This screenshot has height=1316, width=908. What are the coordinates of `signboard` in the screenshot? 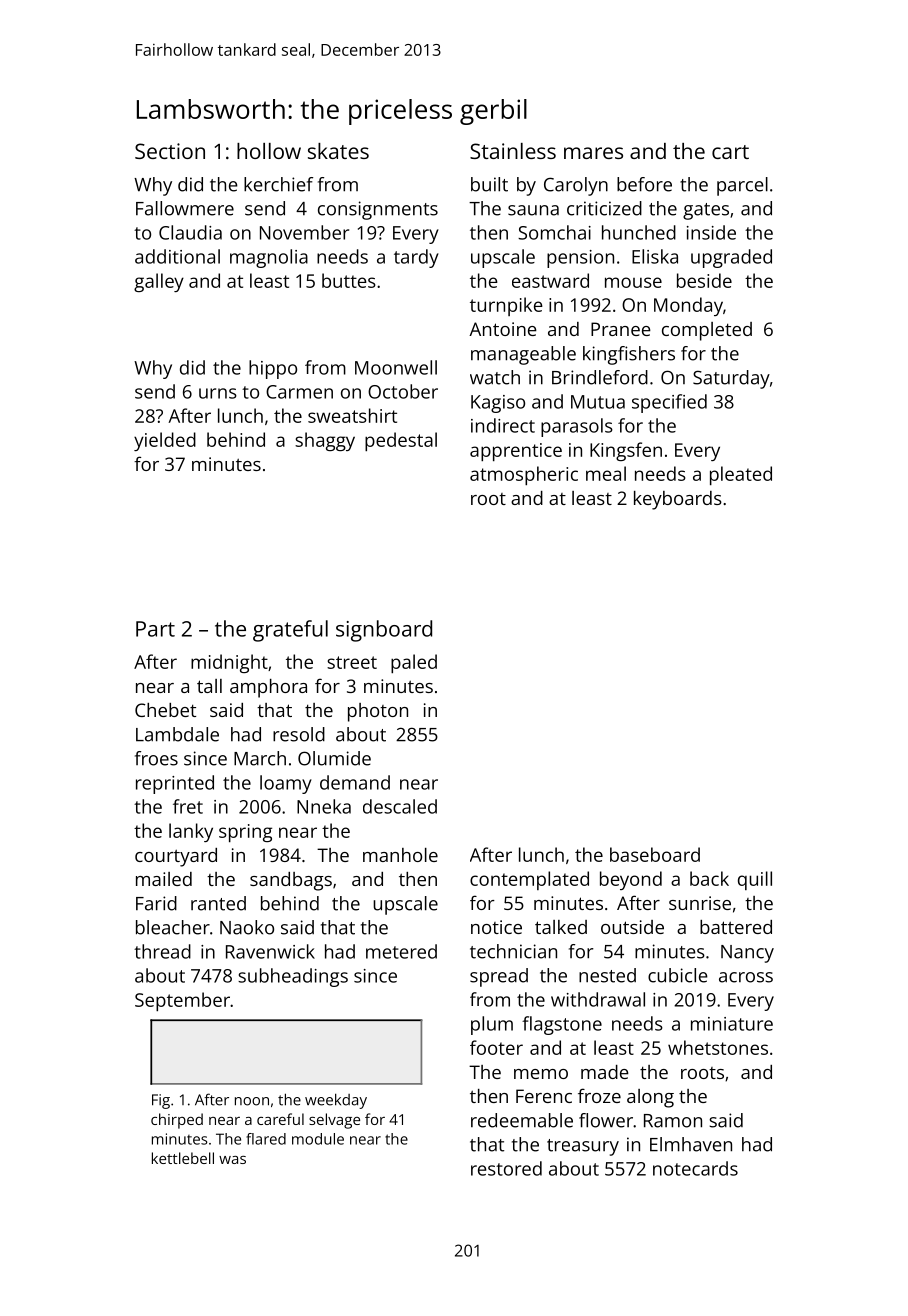 It's located at (384, 631).
